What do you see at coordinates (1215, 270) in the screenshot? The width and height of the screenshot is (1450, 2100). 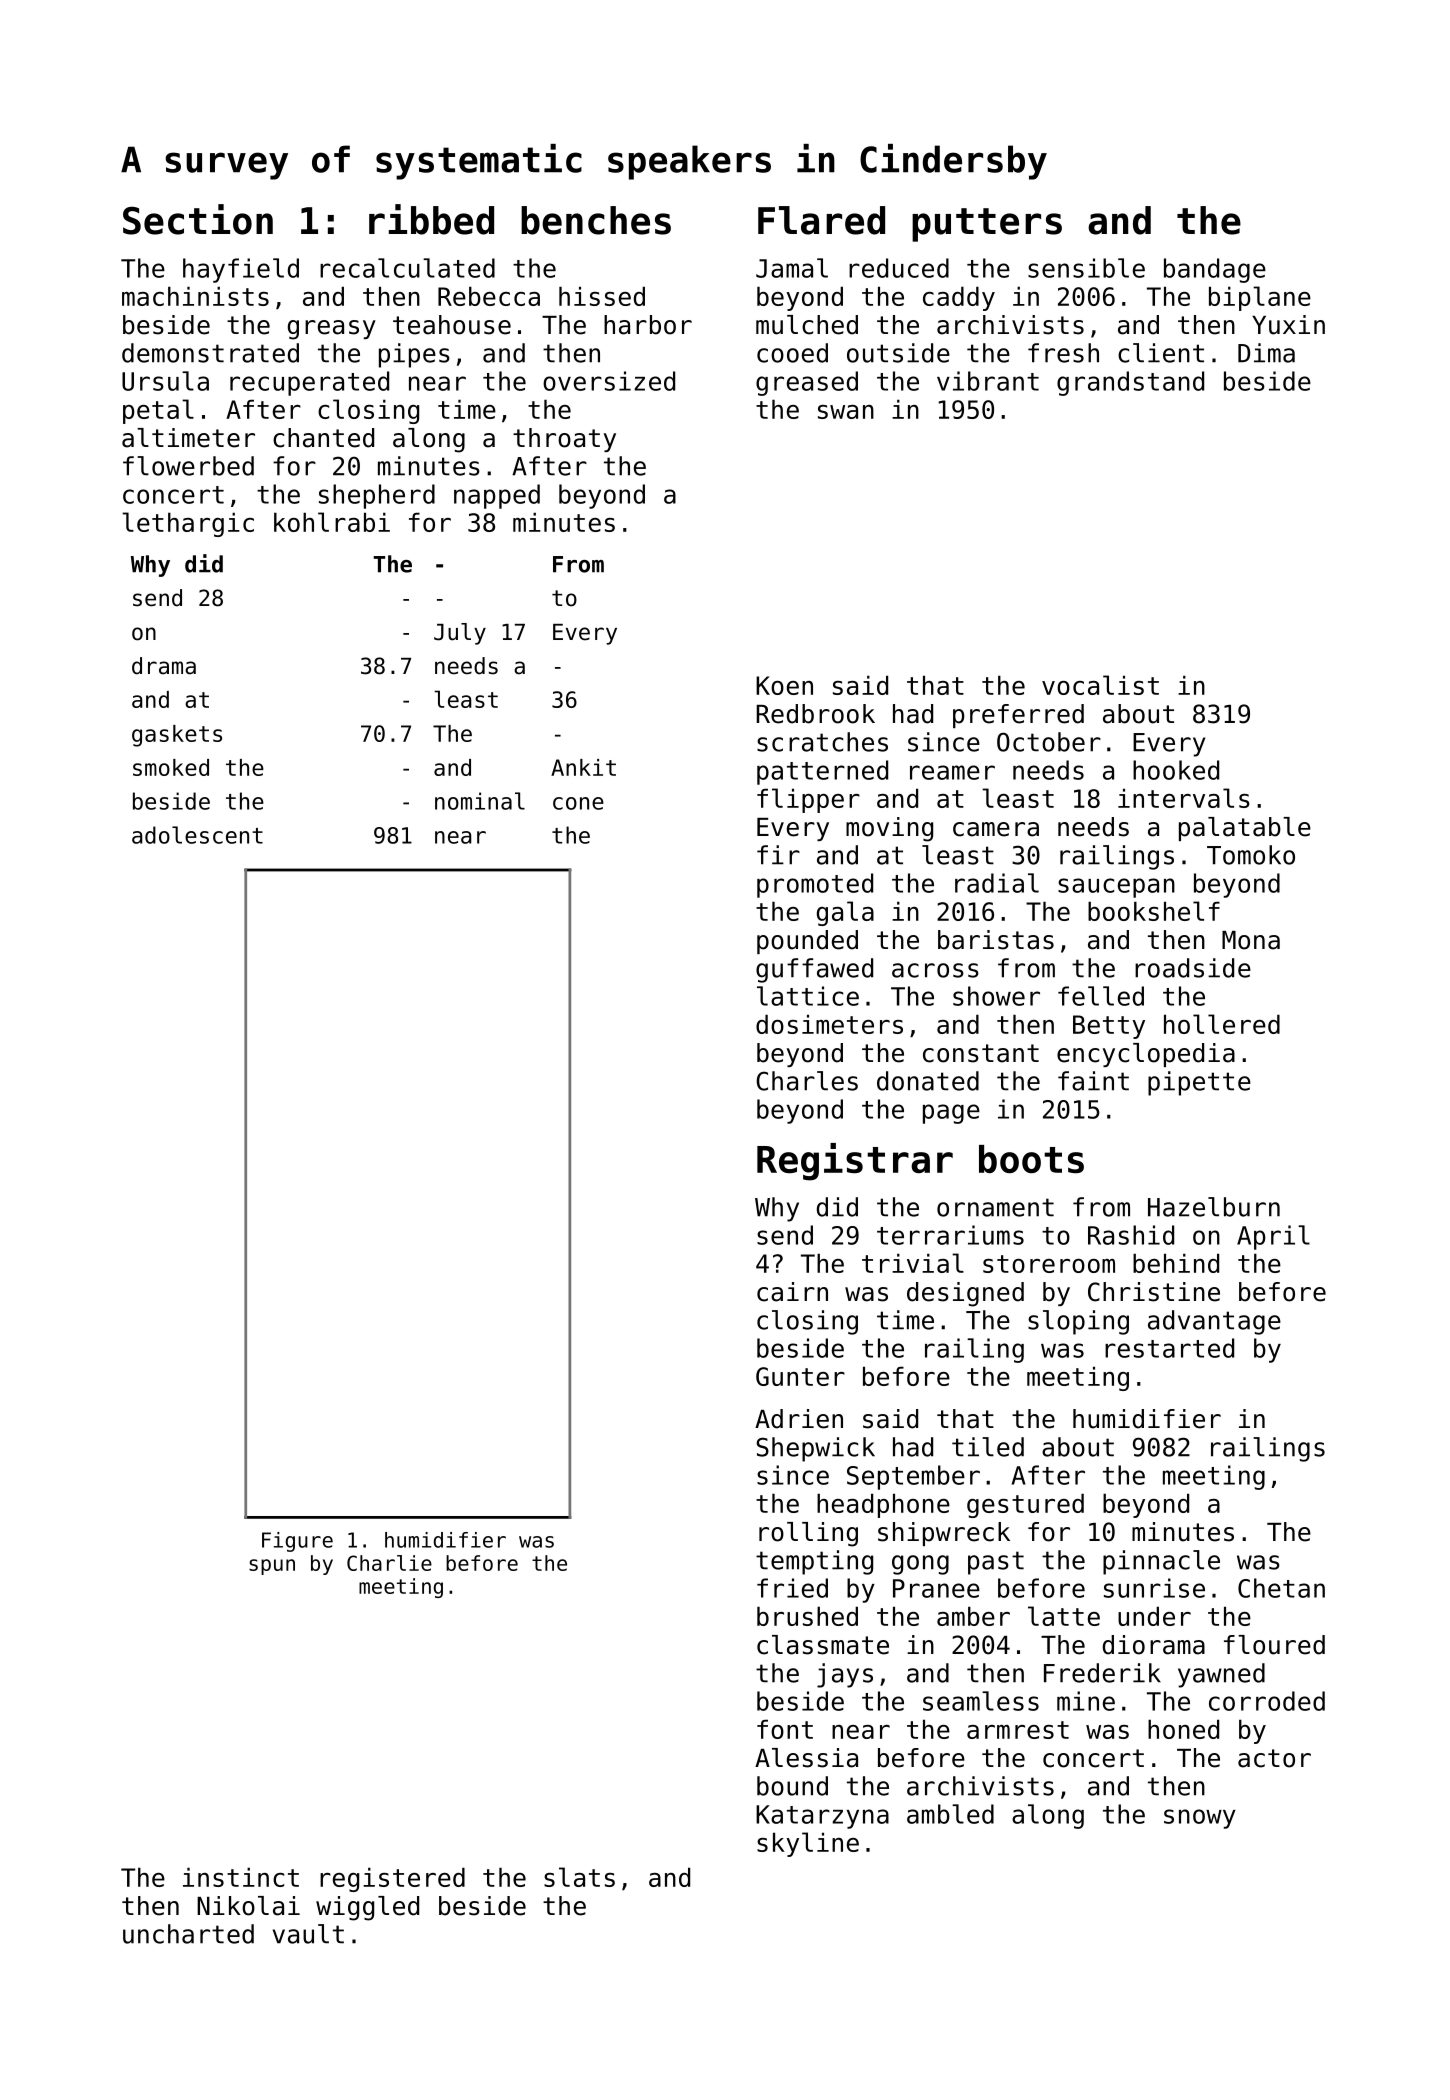 I see `bandage` at bounding box center [1215, 270].
